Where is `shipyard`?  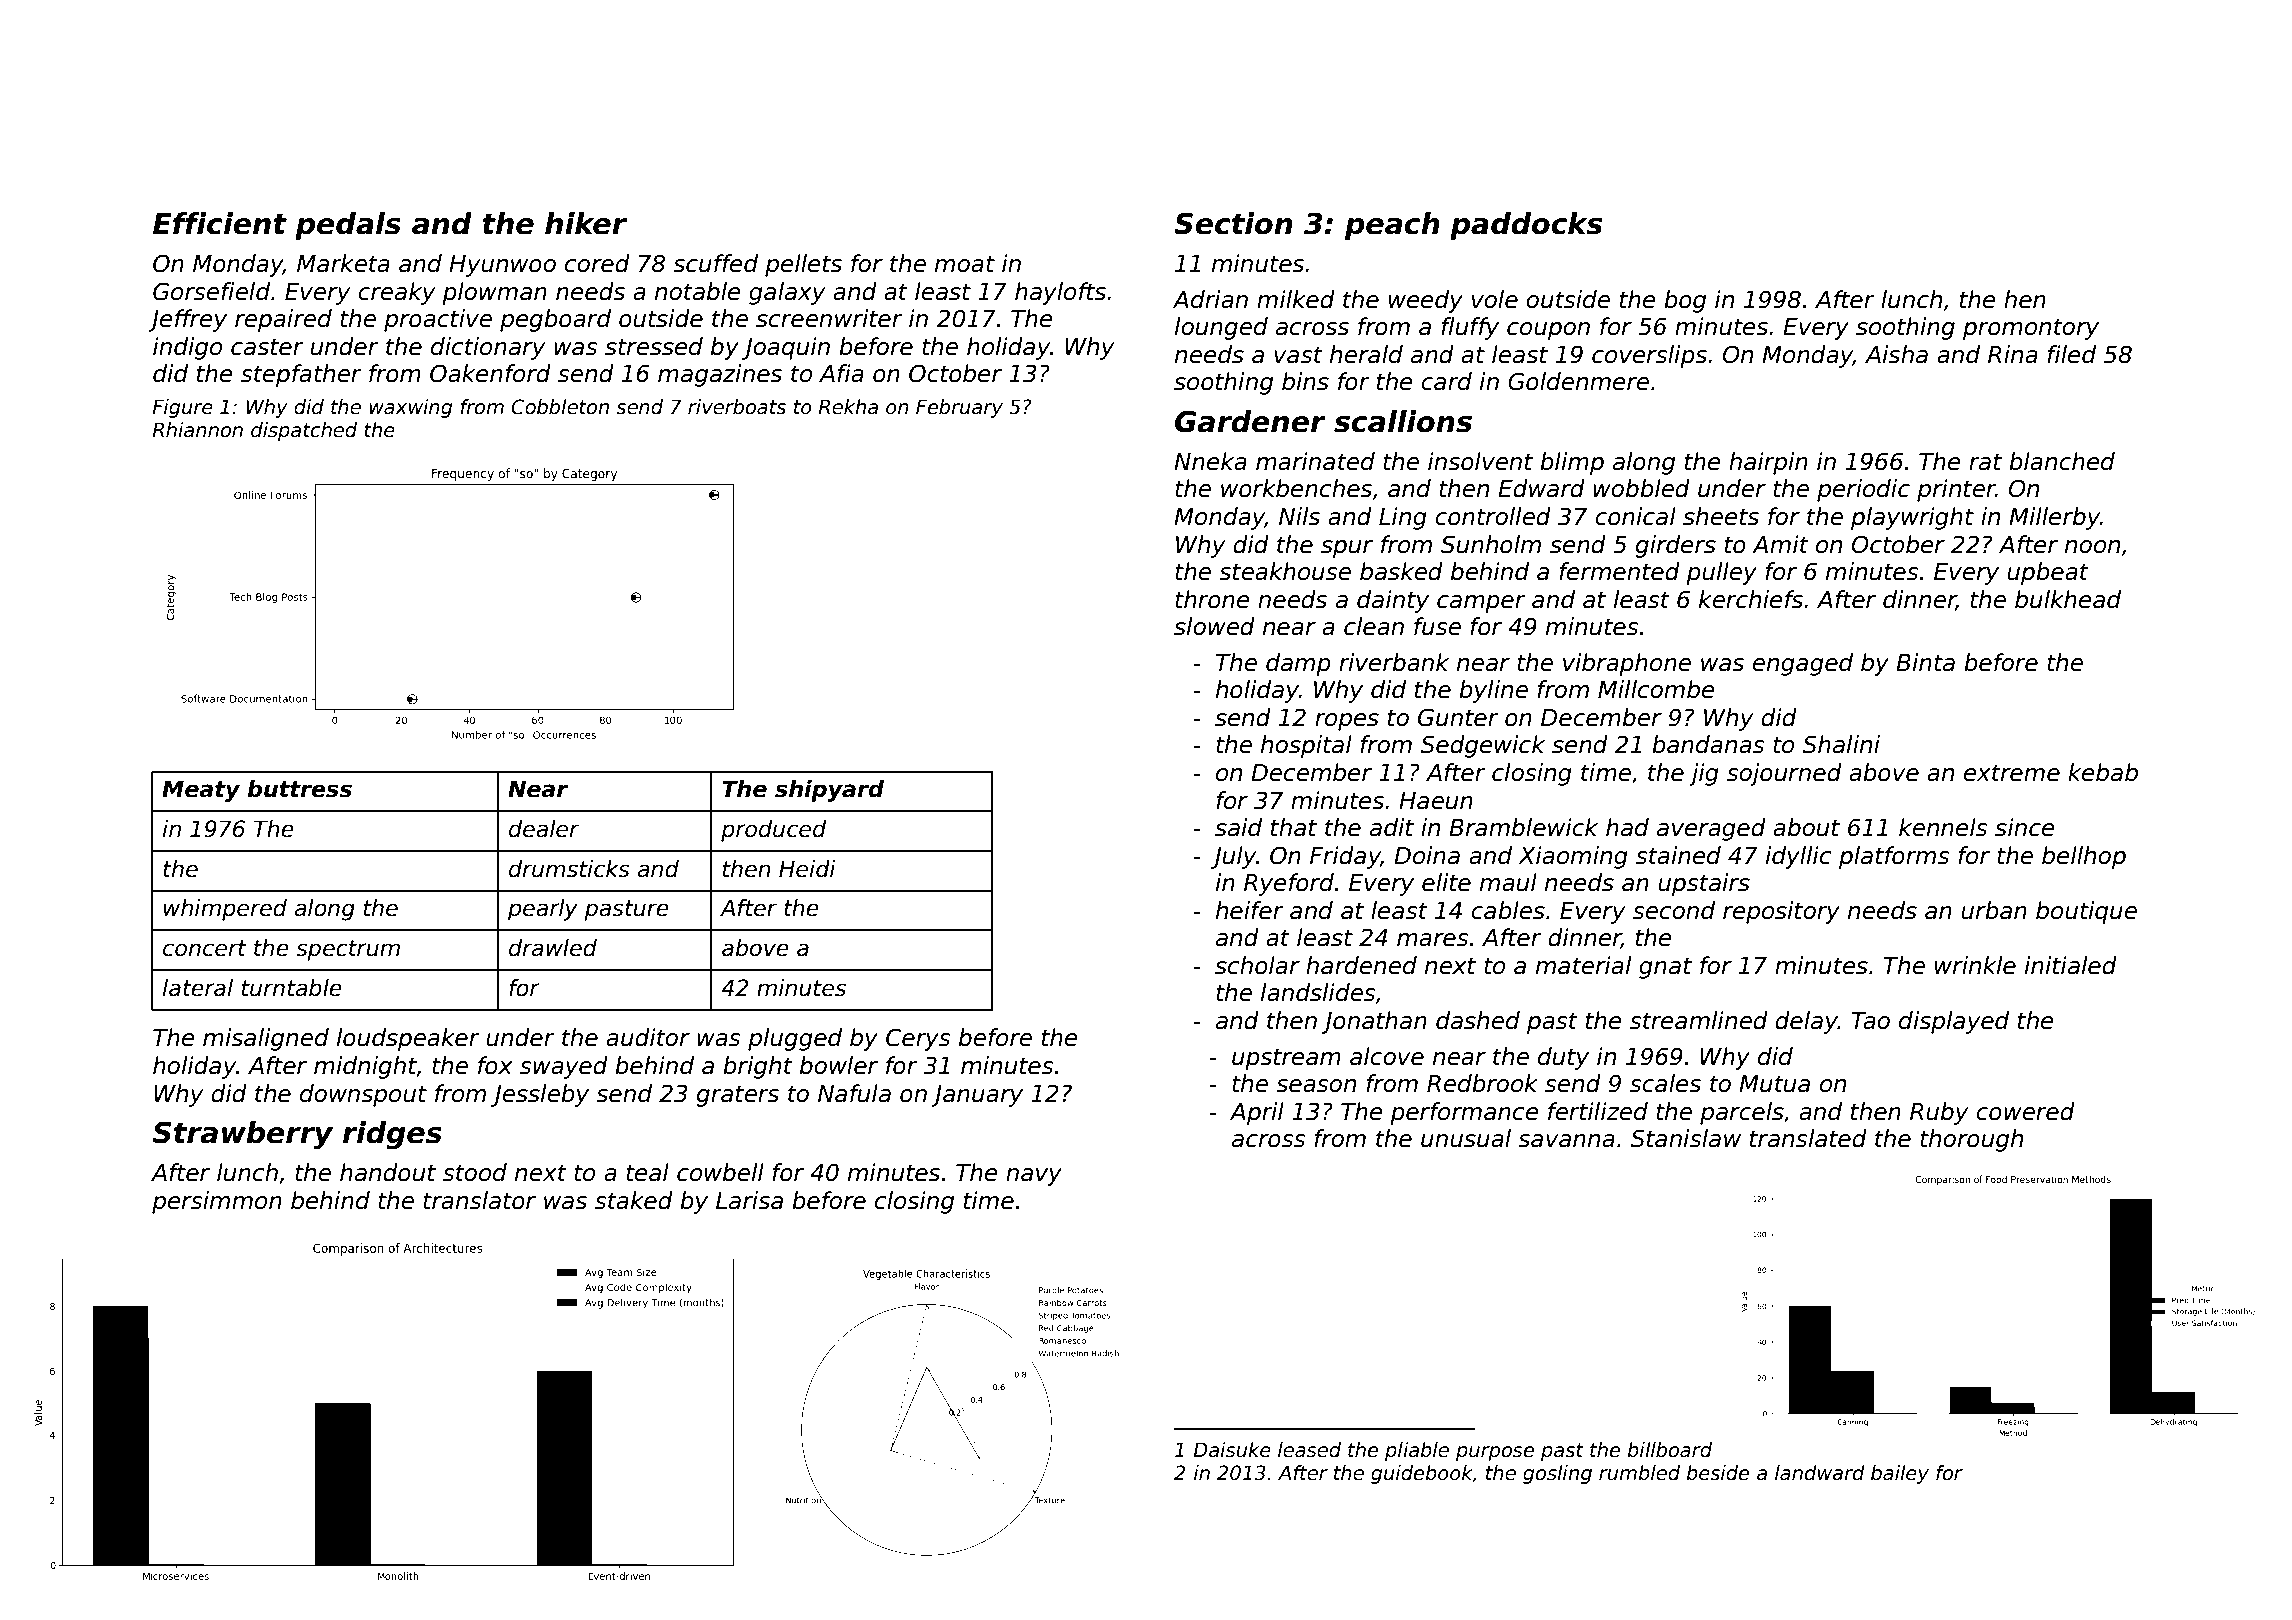
shipyard is located at coordinates (829, 791).
